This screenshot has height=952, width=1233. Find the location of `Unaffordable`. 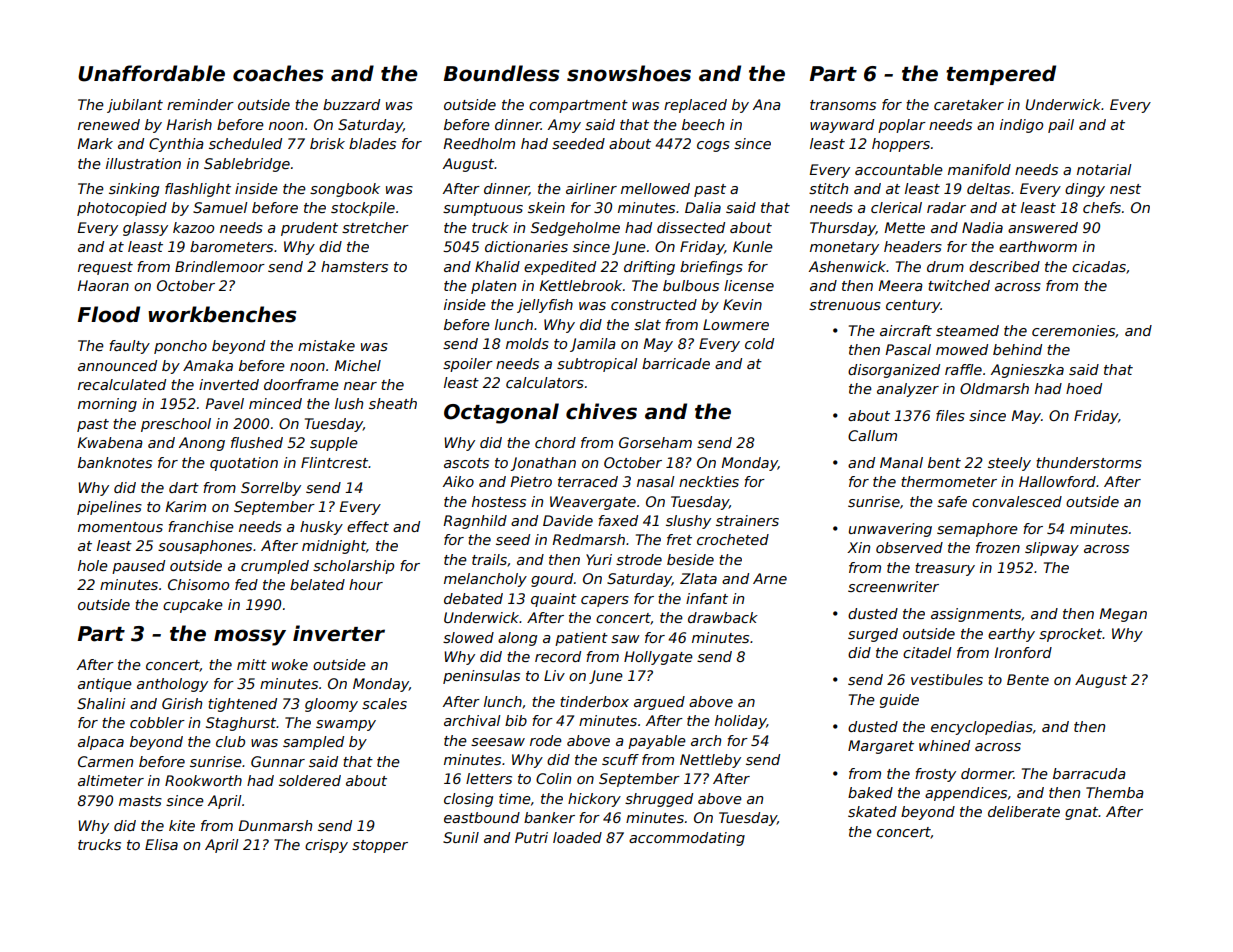

Unaffordable is located at coordinates (151, 73).
